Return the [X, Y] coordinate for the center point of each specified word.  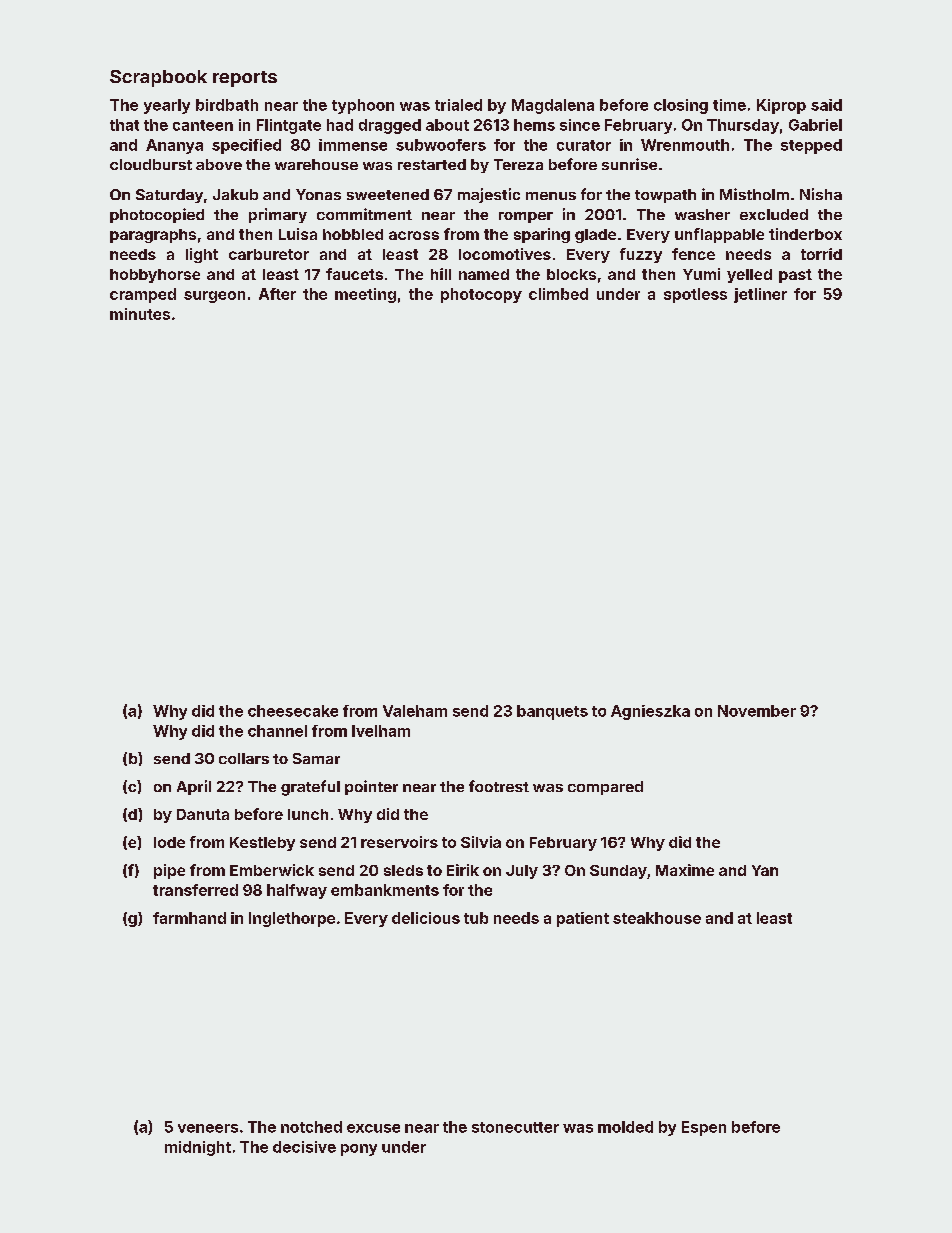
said [826, 105]
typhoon [363, 106]
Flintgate [289, 126]
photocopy [481, 295]
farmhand [189, 918]
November [757, 711]
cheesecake [293, 711]
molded [625, 1127]
